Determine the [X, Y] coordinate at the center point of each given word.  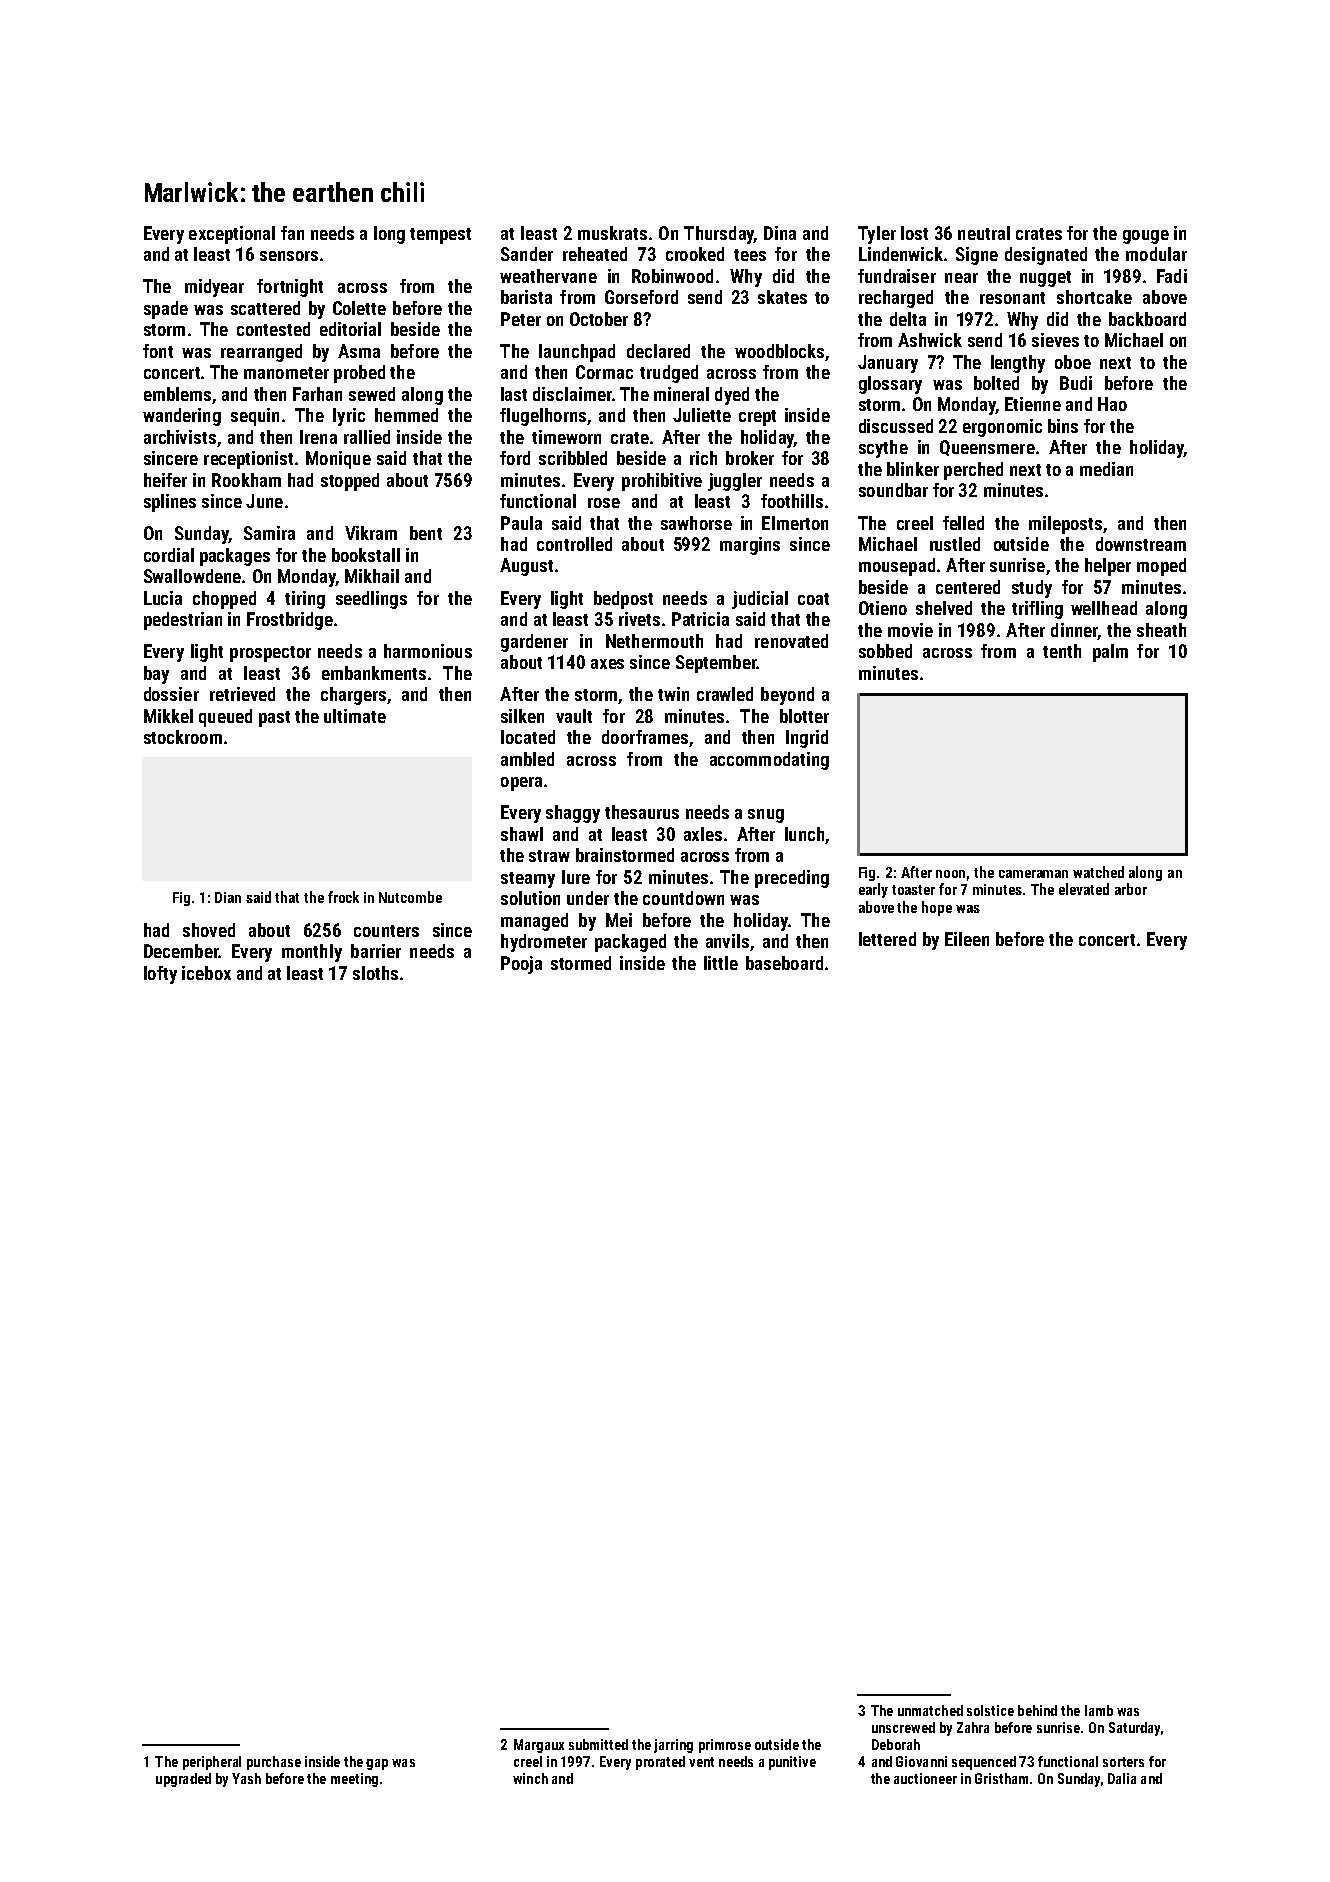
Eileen [967, 939]
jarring [673, 1746]
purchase [274, 1763]
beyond [787, 696]
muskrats [612, 233]
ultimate [355, 716]
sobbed [885, 651]
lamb [1099, 1710]
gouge [1146, 237]
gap [377, 1764]
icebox [206, 973]
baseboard [784, 963]
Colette [359, 308]
